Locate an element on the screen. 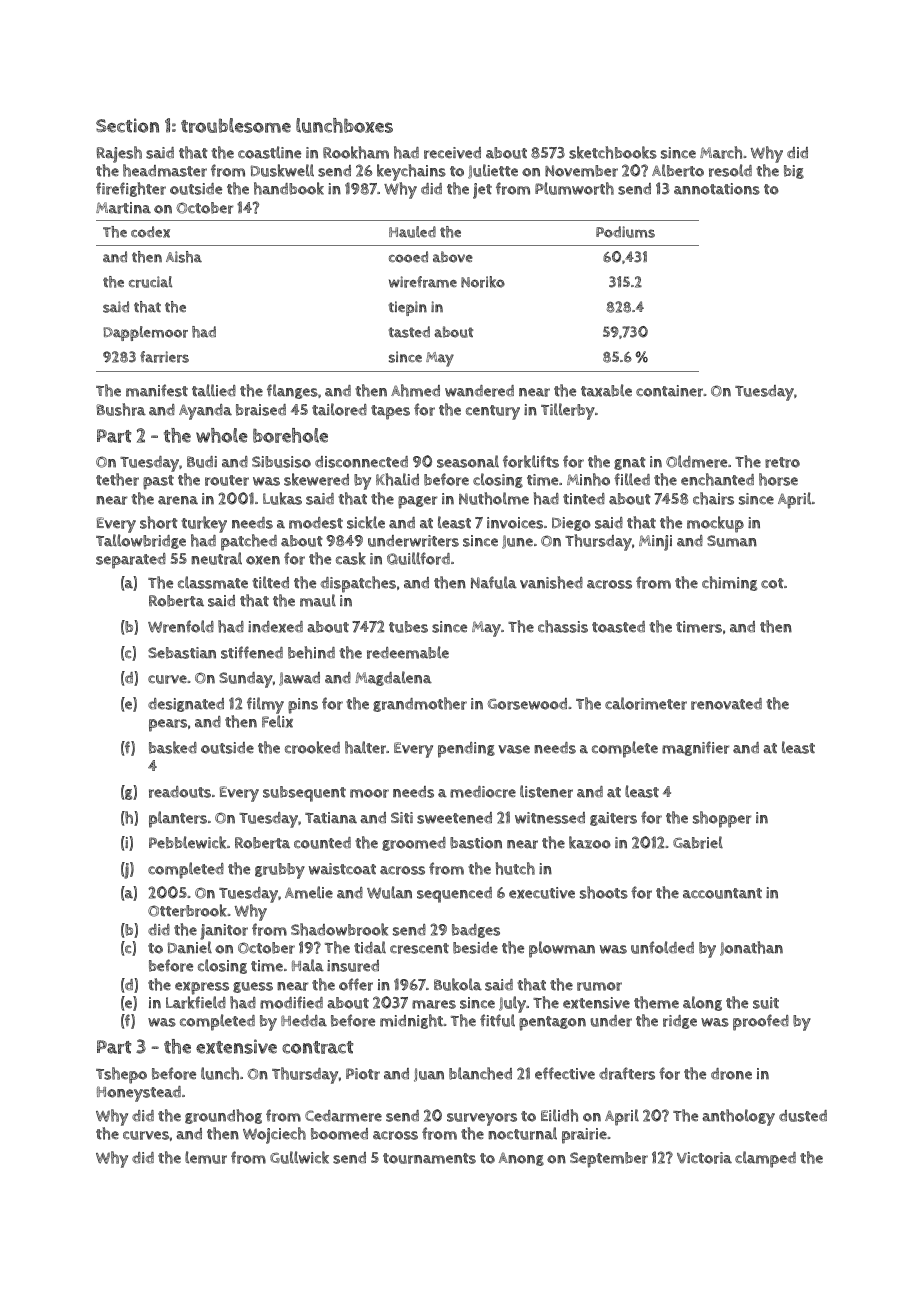  Podiums is located at coordinates (625, 232).
